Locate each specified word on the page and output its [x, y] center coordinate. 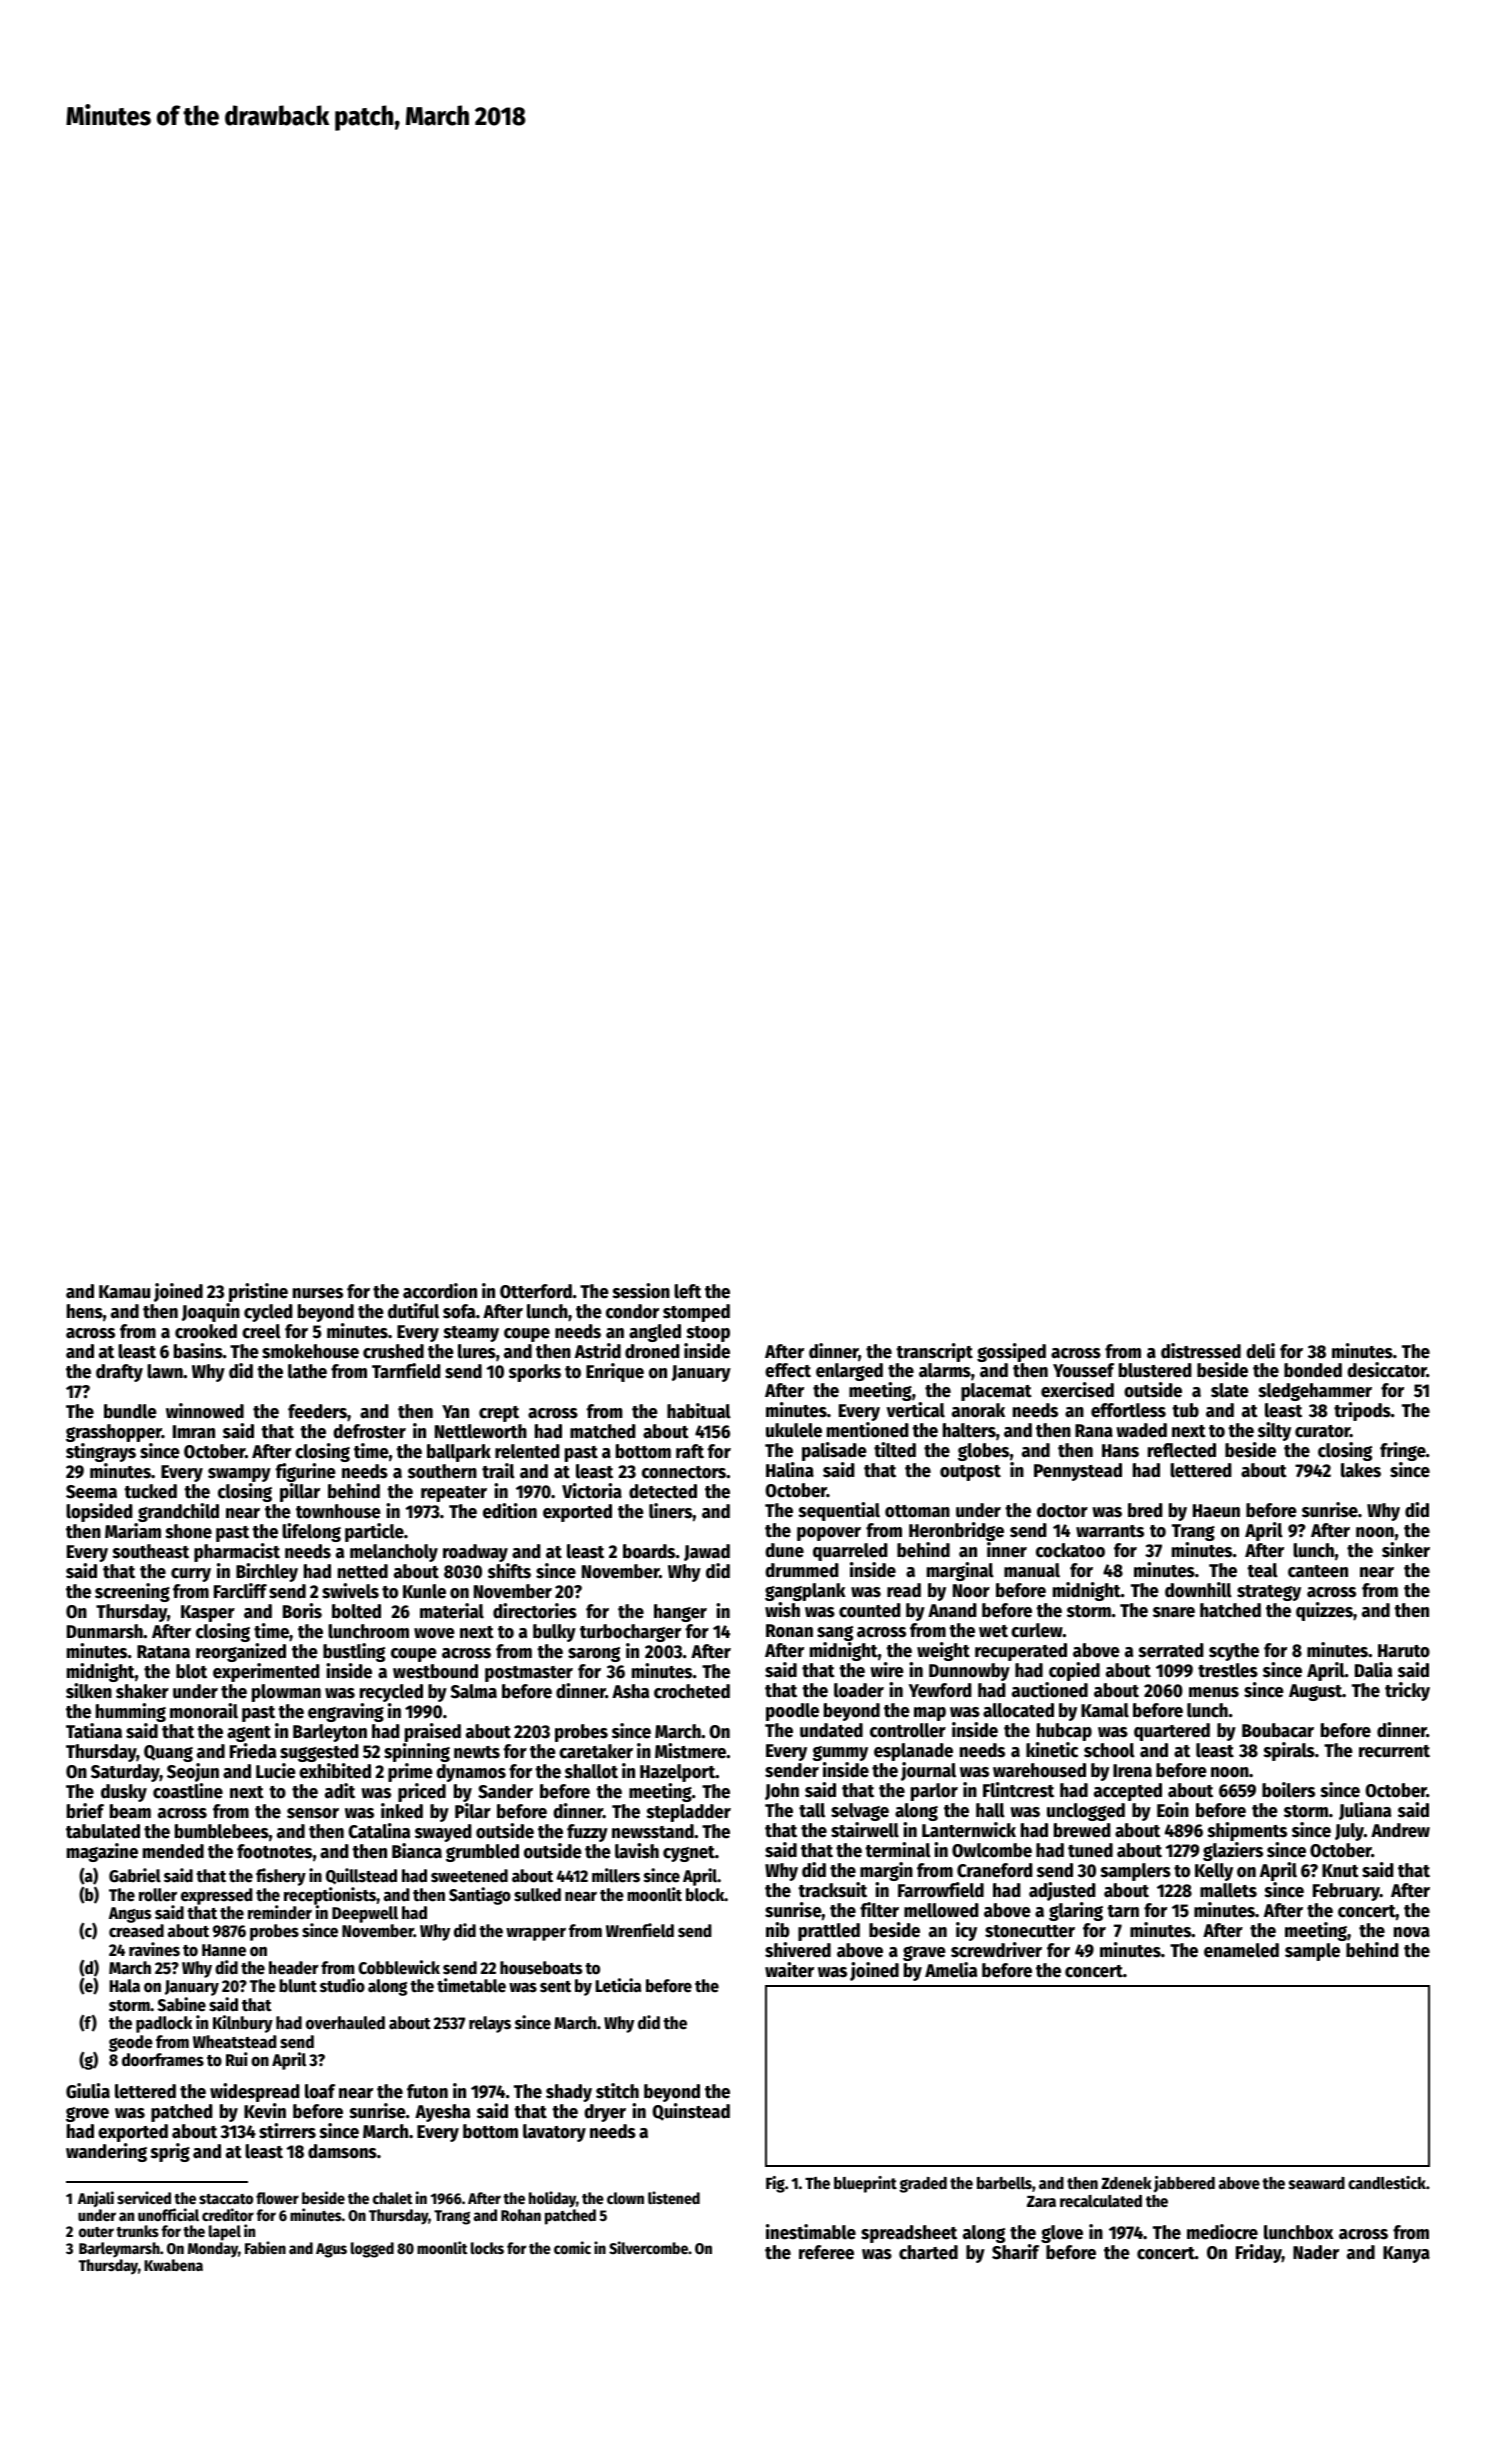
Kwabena [173, 2265]
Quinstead [691, 2112]
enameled [1241, 1950]
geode [131, 2043]
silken [89, 1691]
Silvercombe [648, 2247]
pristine [258, 1292]
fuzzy [587, 1833]
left [687, 1291]
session [641, 1291]
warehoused [1039, 1770]
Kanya [1406, 2254]
